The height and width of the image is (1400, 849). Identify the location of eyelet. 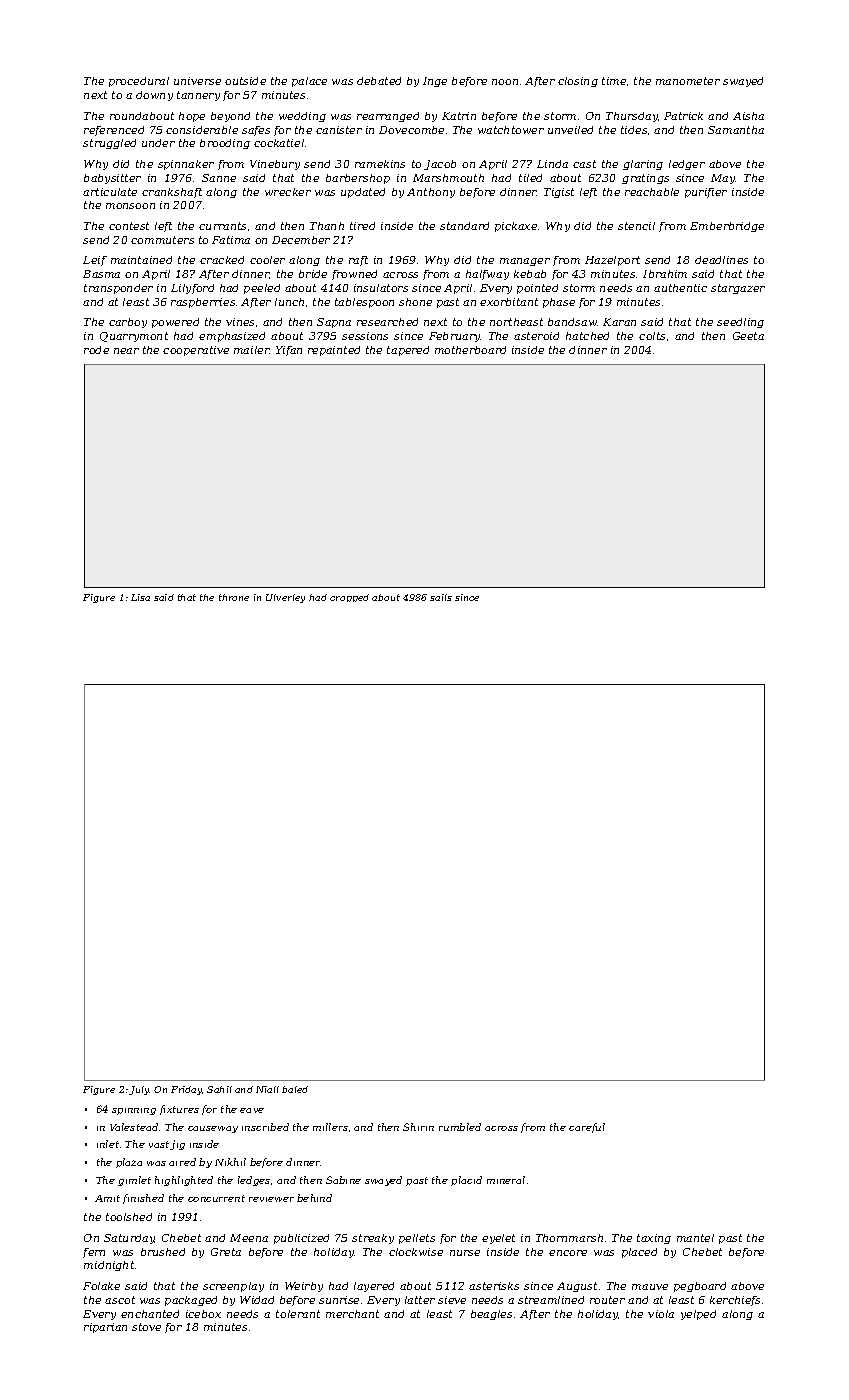
(498, 1239).
